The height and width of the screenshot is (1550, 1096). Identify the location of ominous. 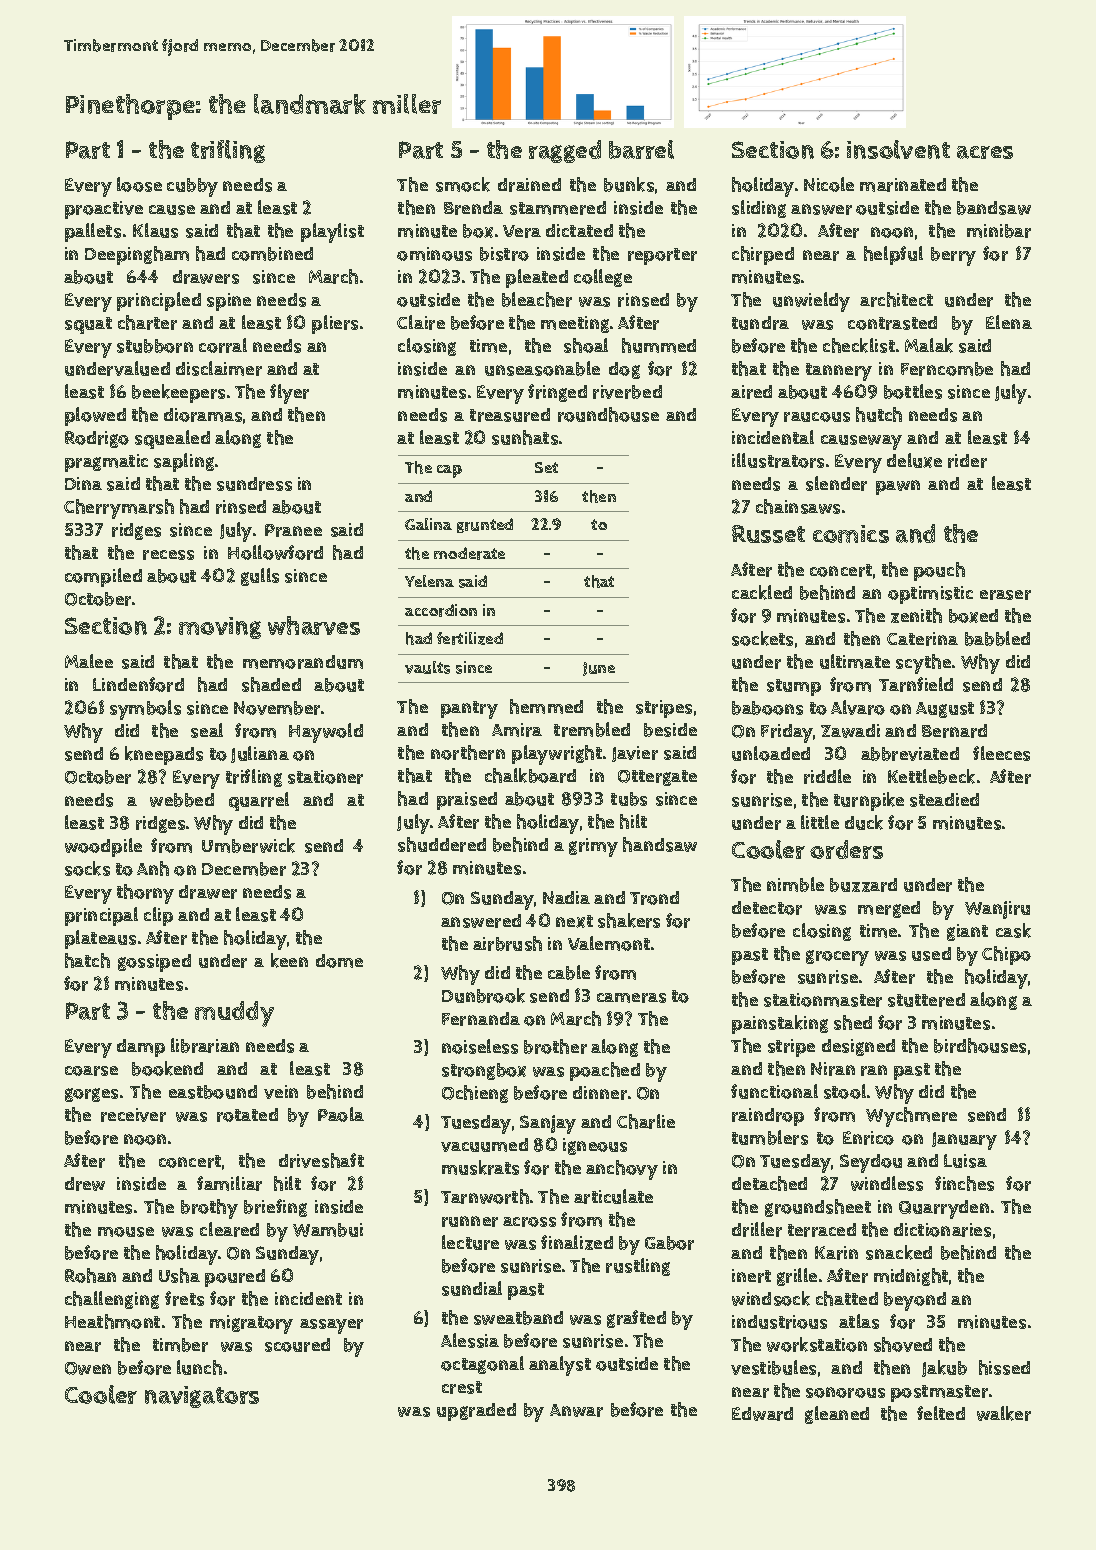
(434, 254).
